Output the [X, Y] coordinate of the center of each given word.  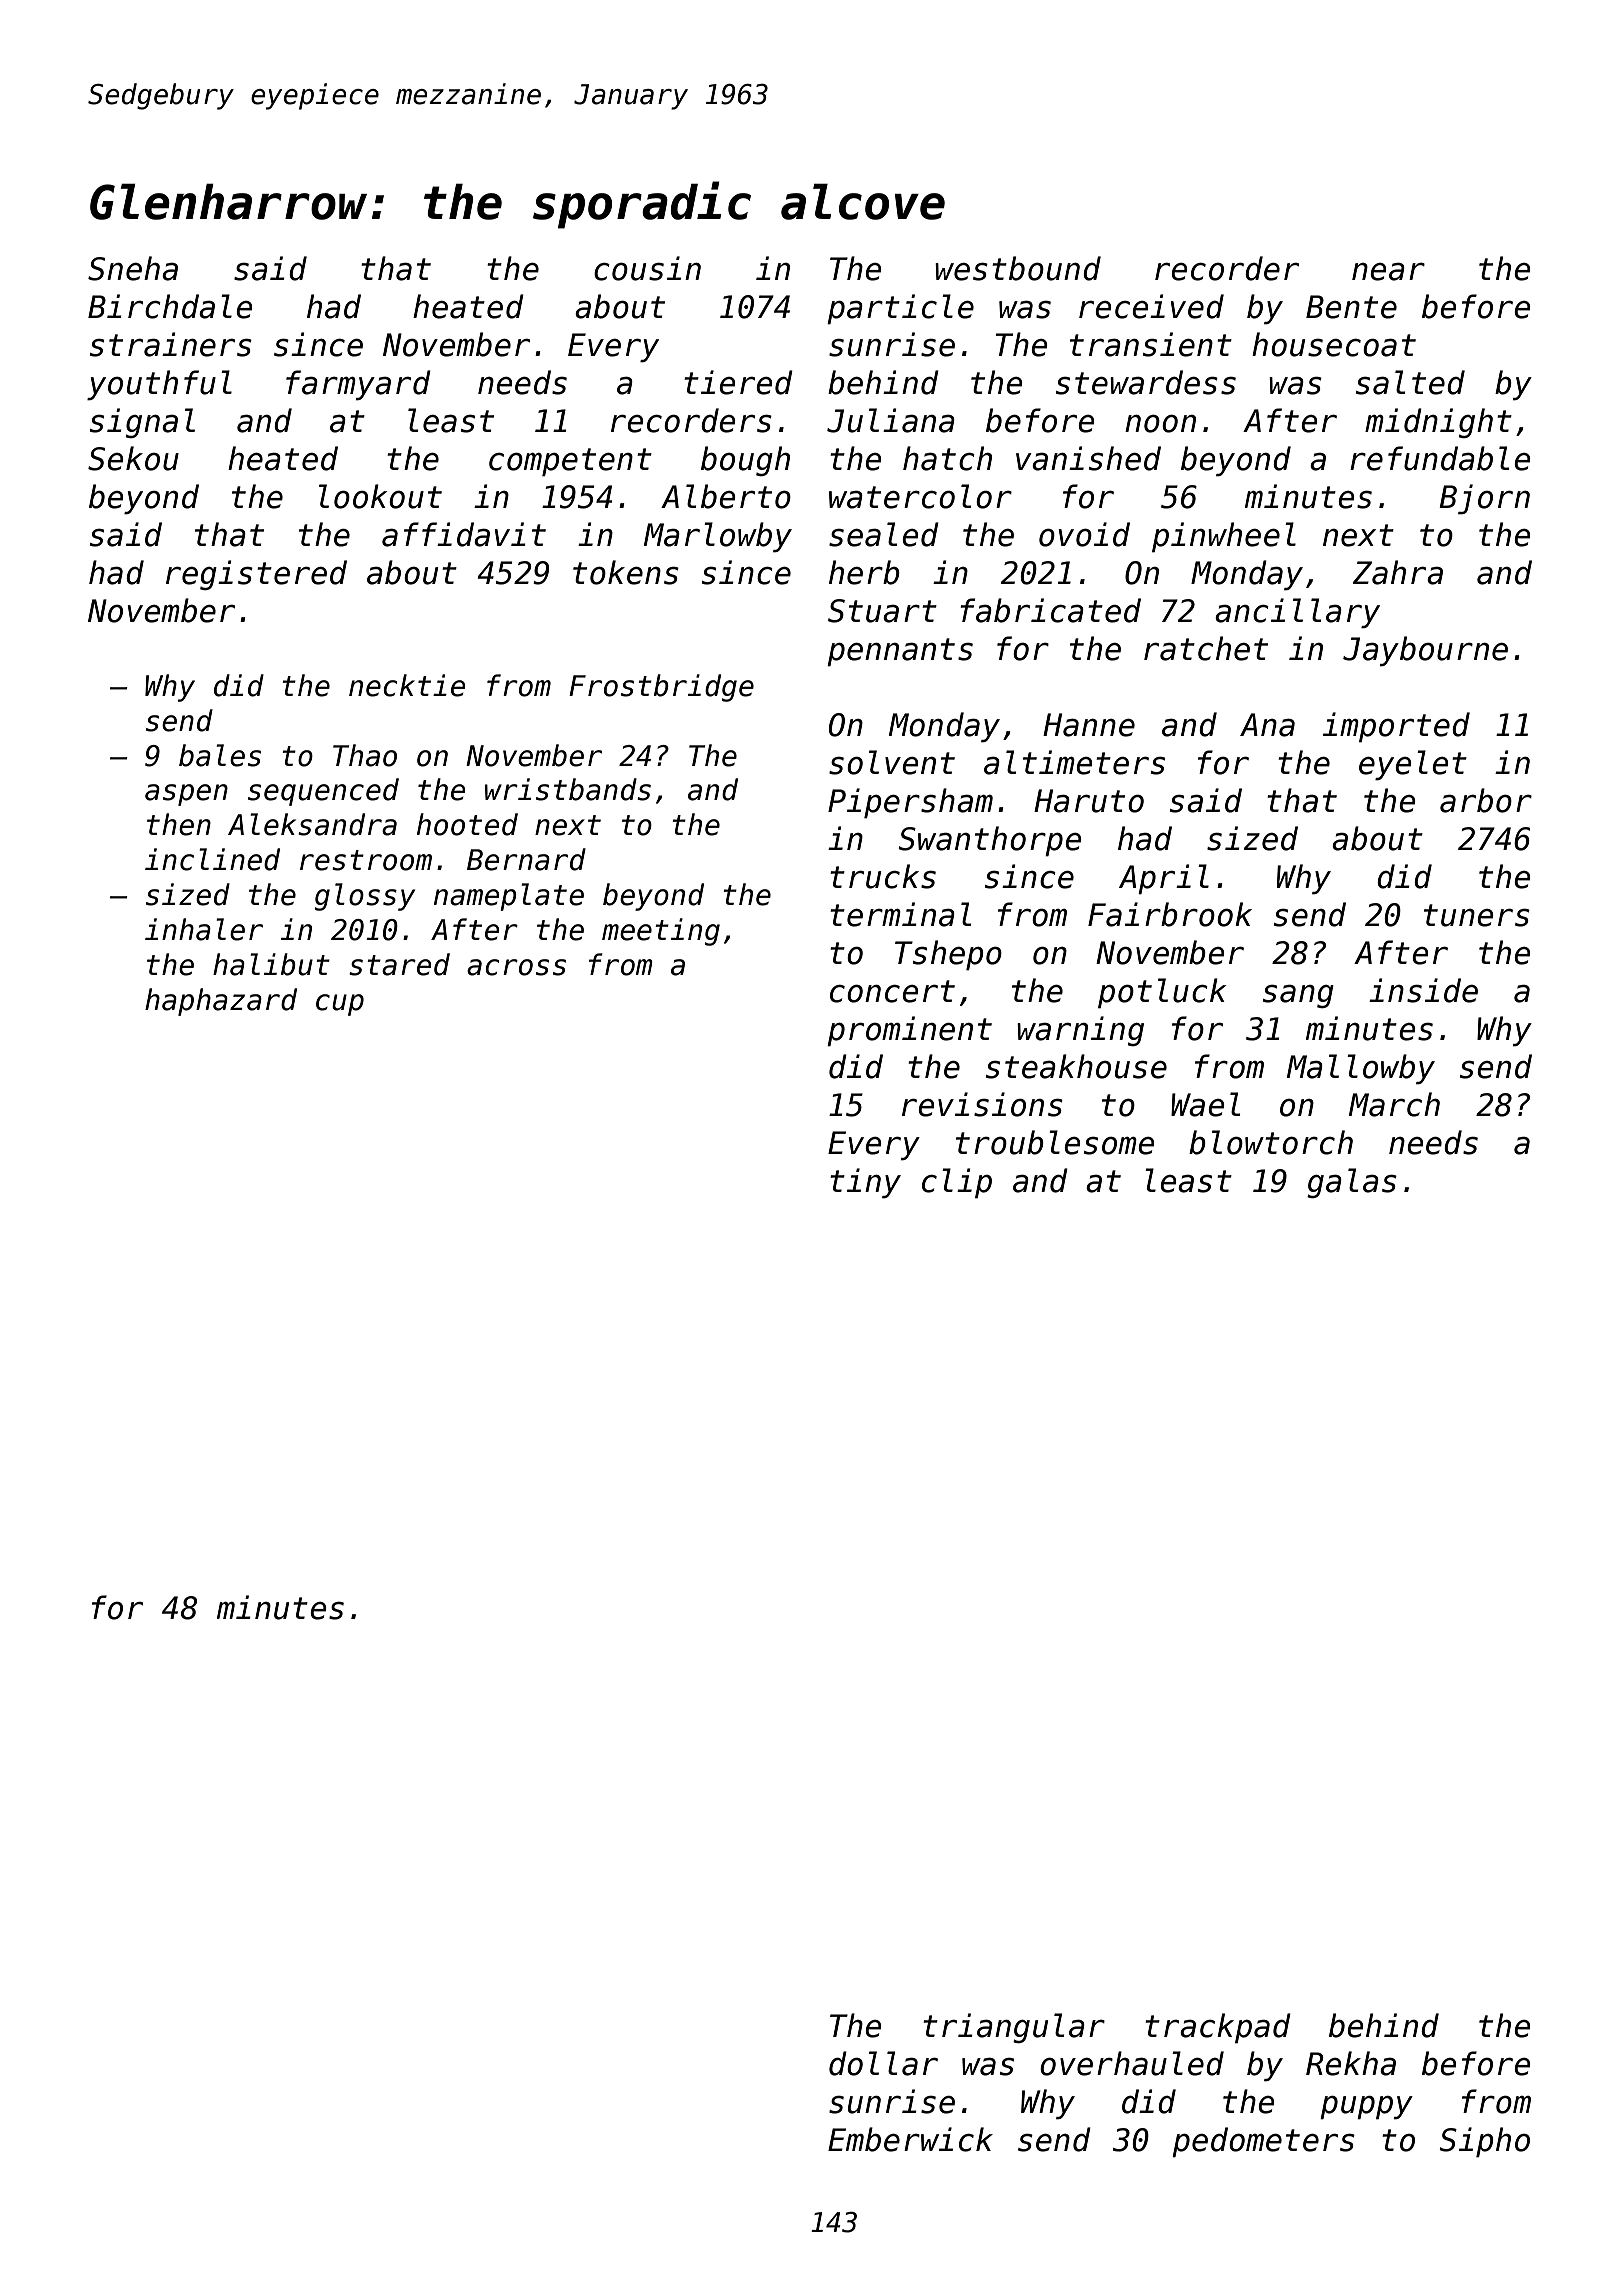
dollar [883, 2063]
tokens [626, 572]
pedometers [1263, 2142]
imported [1396, 727]
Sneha [133, 268]
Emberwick [910, 2139]
